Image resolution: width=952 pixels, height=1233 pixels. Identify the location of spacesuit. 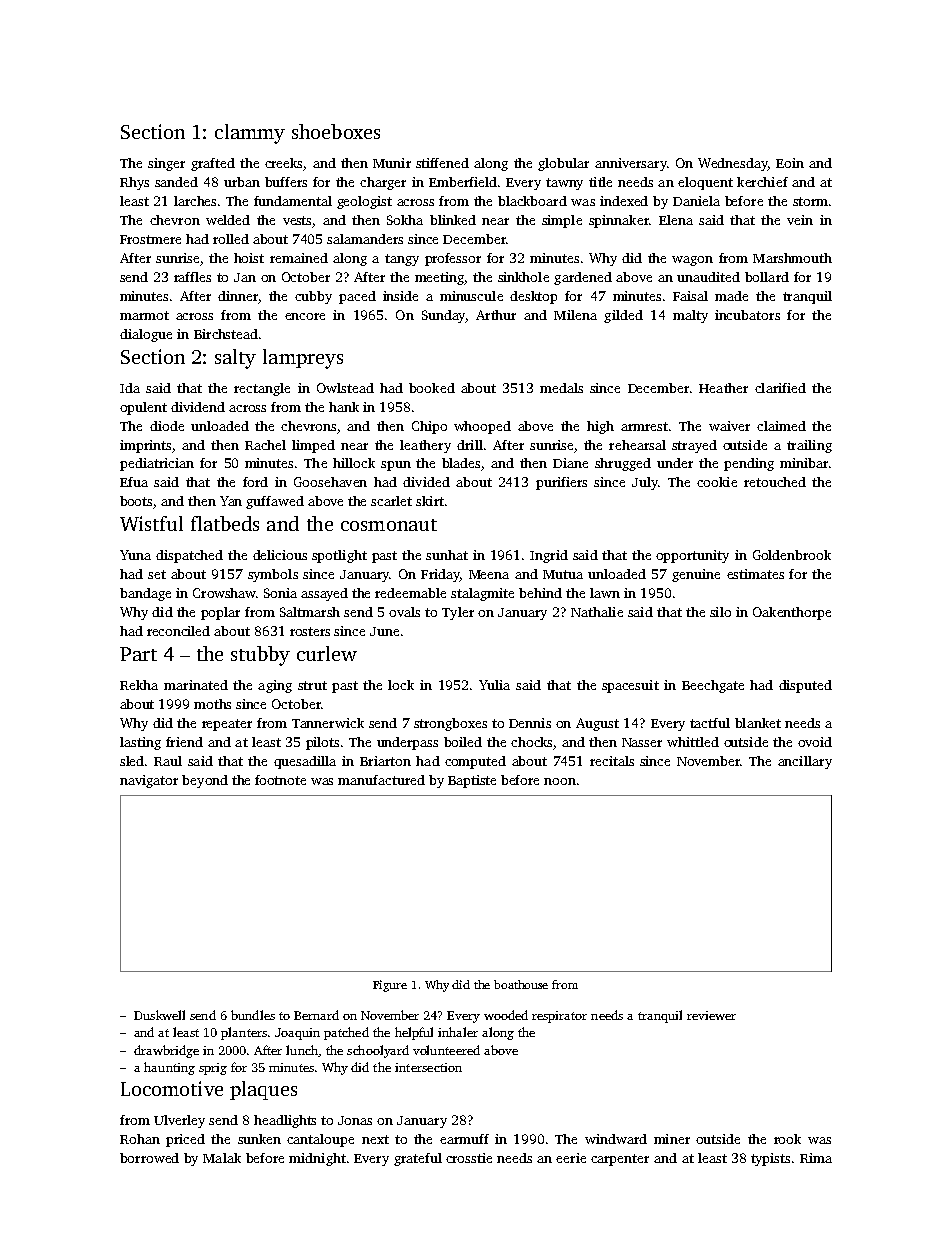
(630, 686).
